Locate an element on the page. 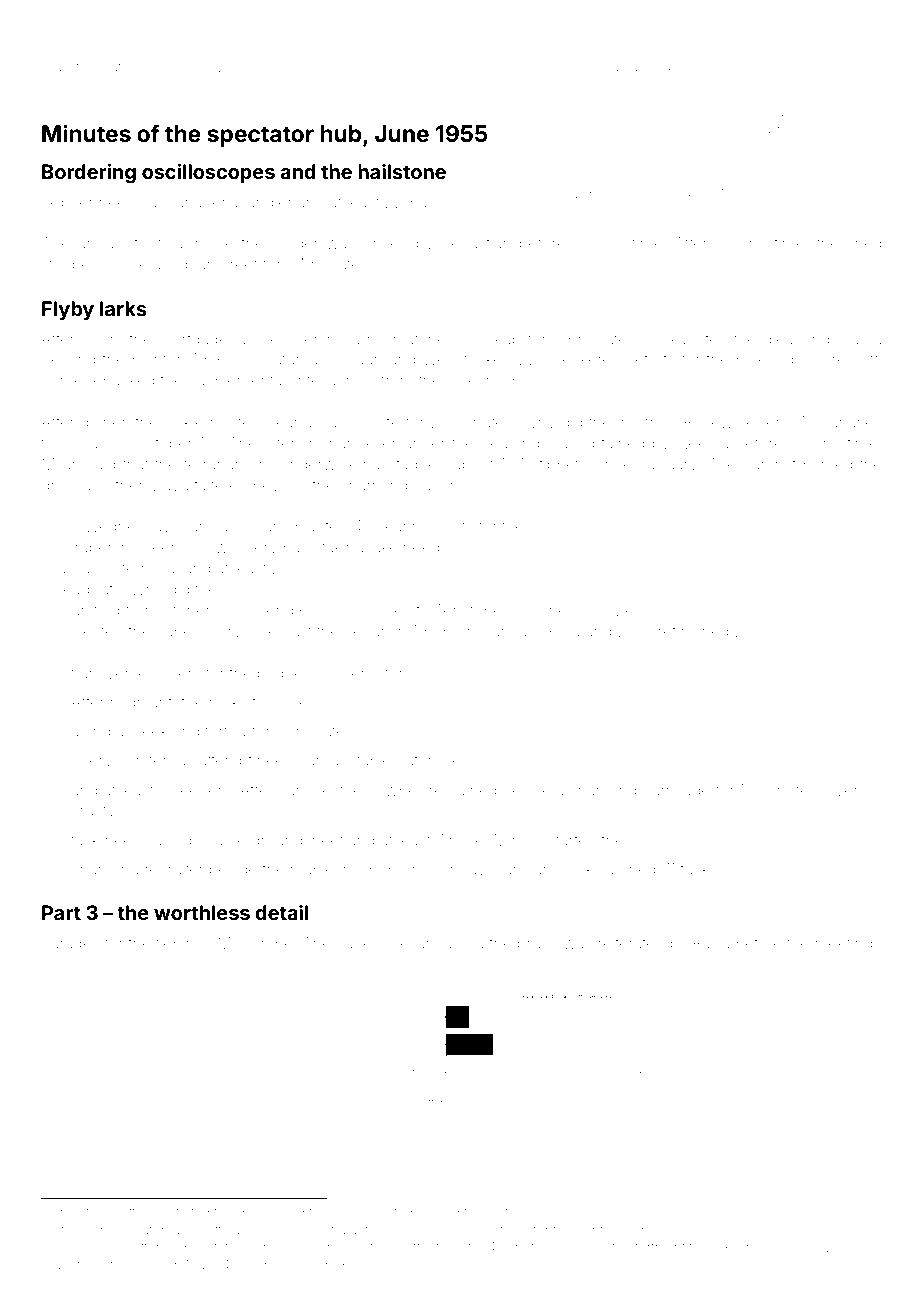 This image has height=1308, width=924. exam is located at coordinates (419, 944).
